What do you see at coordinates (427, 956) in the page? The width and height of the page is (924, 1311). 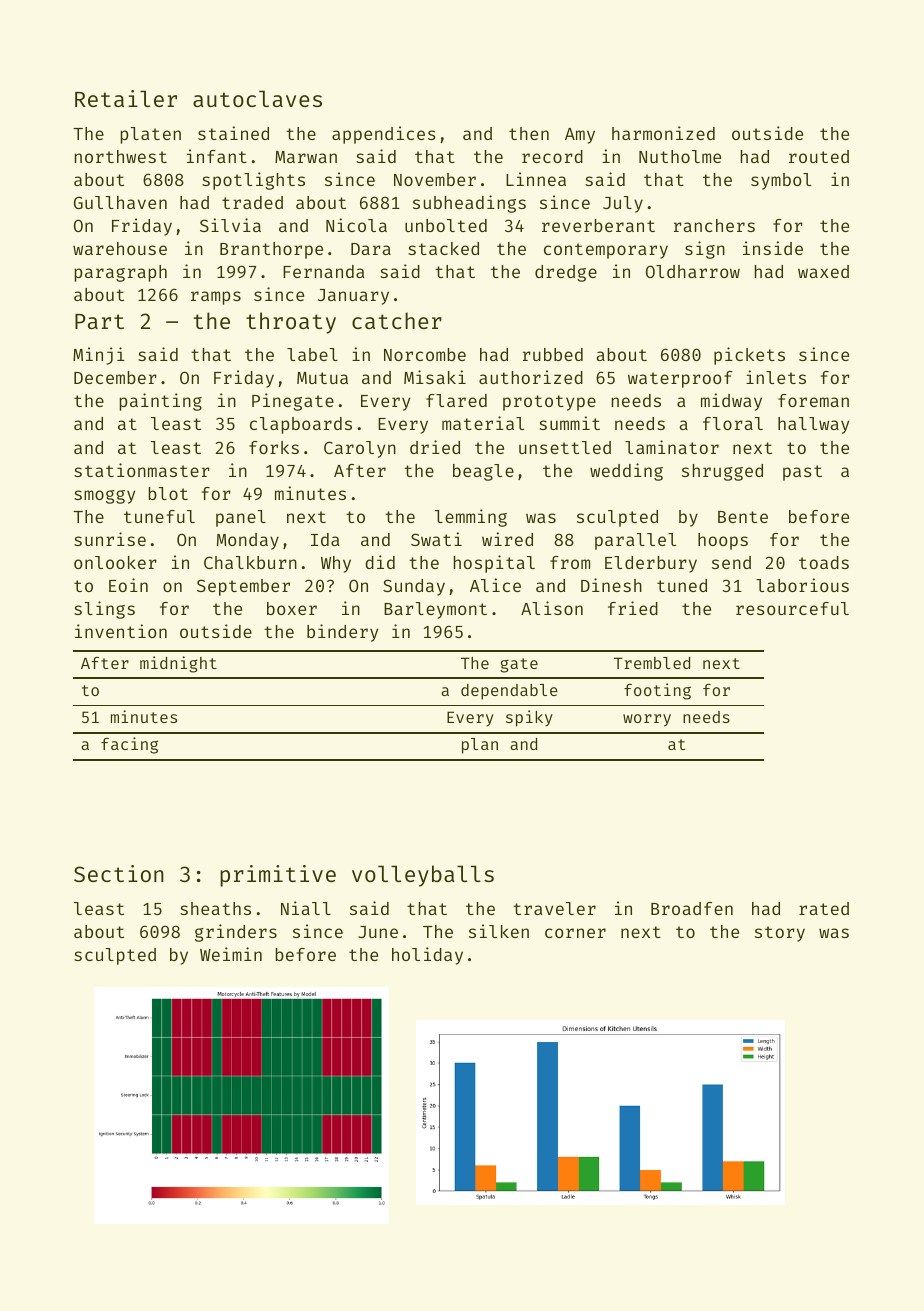 I see `holiday` at bounding box center [427, 956].
